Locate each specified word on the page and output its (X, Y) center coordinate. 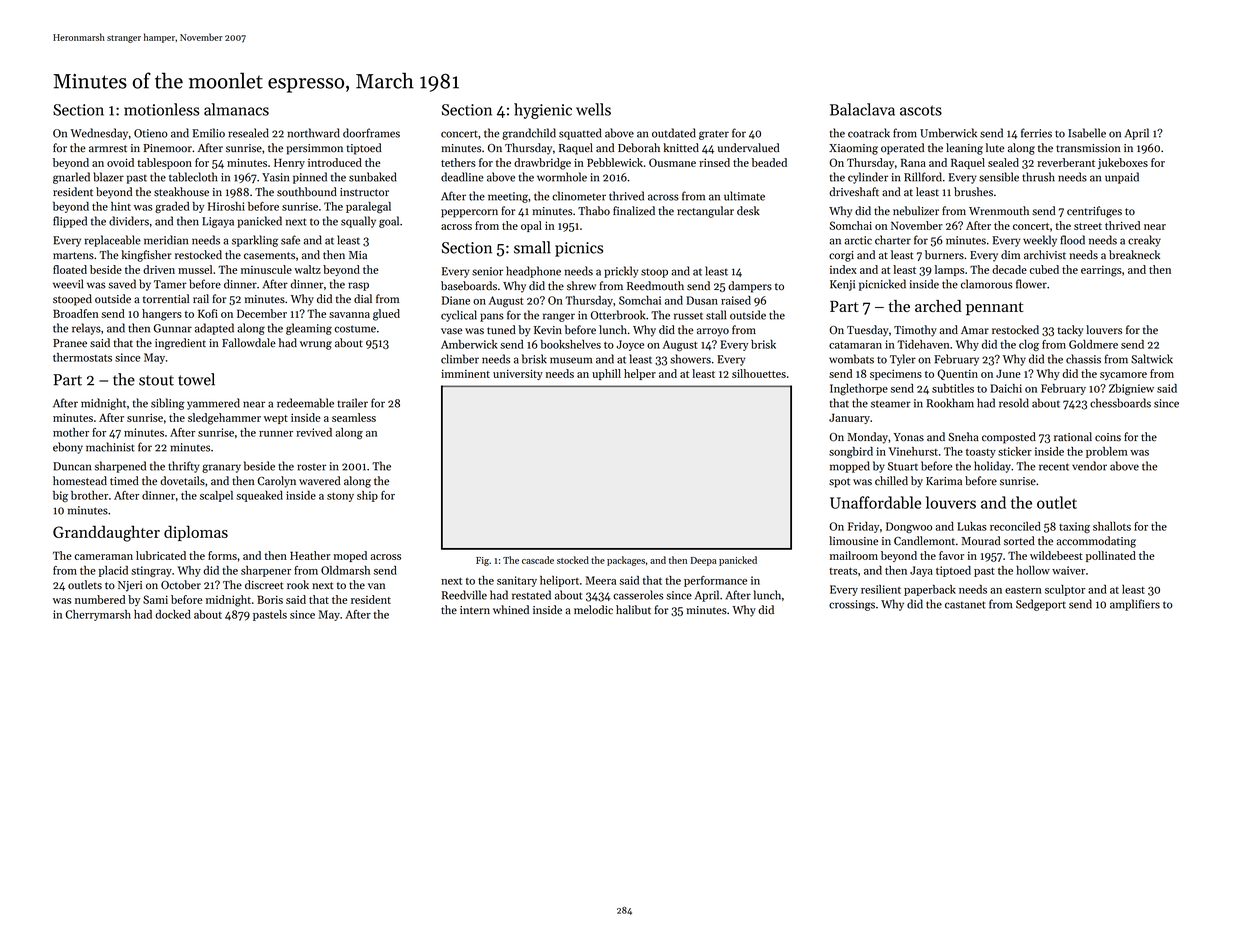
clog (1029, 345)
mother (71, 432)
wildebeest (1056, 555)
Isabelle (1087, 133)
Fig (482, 561)
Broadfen (76, 313)
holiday (992, 467)
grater (714, 135)
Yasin (275, 177)
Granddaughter (106, 533)
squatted (580, 134)
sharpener (266, 571)
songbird (851, 452)
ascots (921, 110)
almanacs (236, 109)
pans (492, 317)
